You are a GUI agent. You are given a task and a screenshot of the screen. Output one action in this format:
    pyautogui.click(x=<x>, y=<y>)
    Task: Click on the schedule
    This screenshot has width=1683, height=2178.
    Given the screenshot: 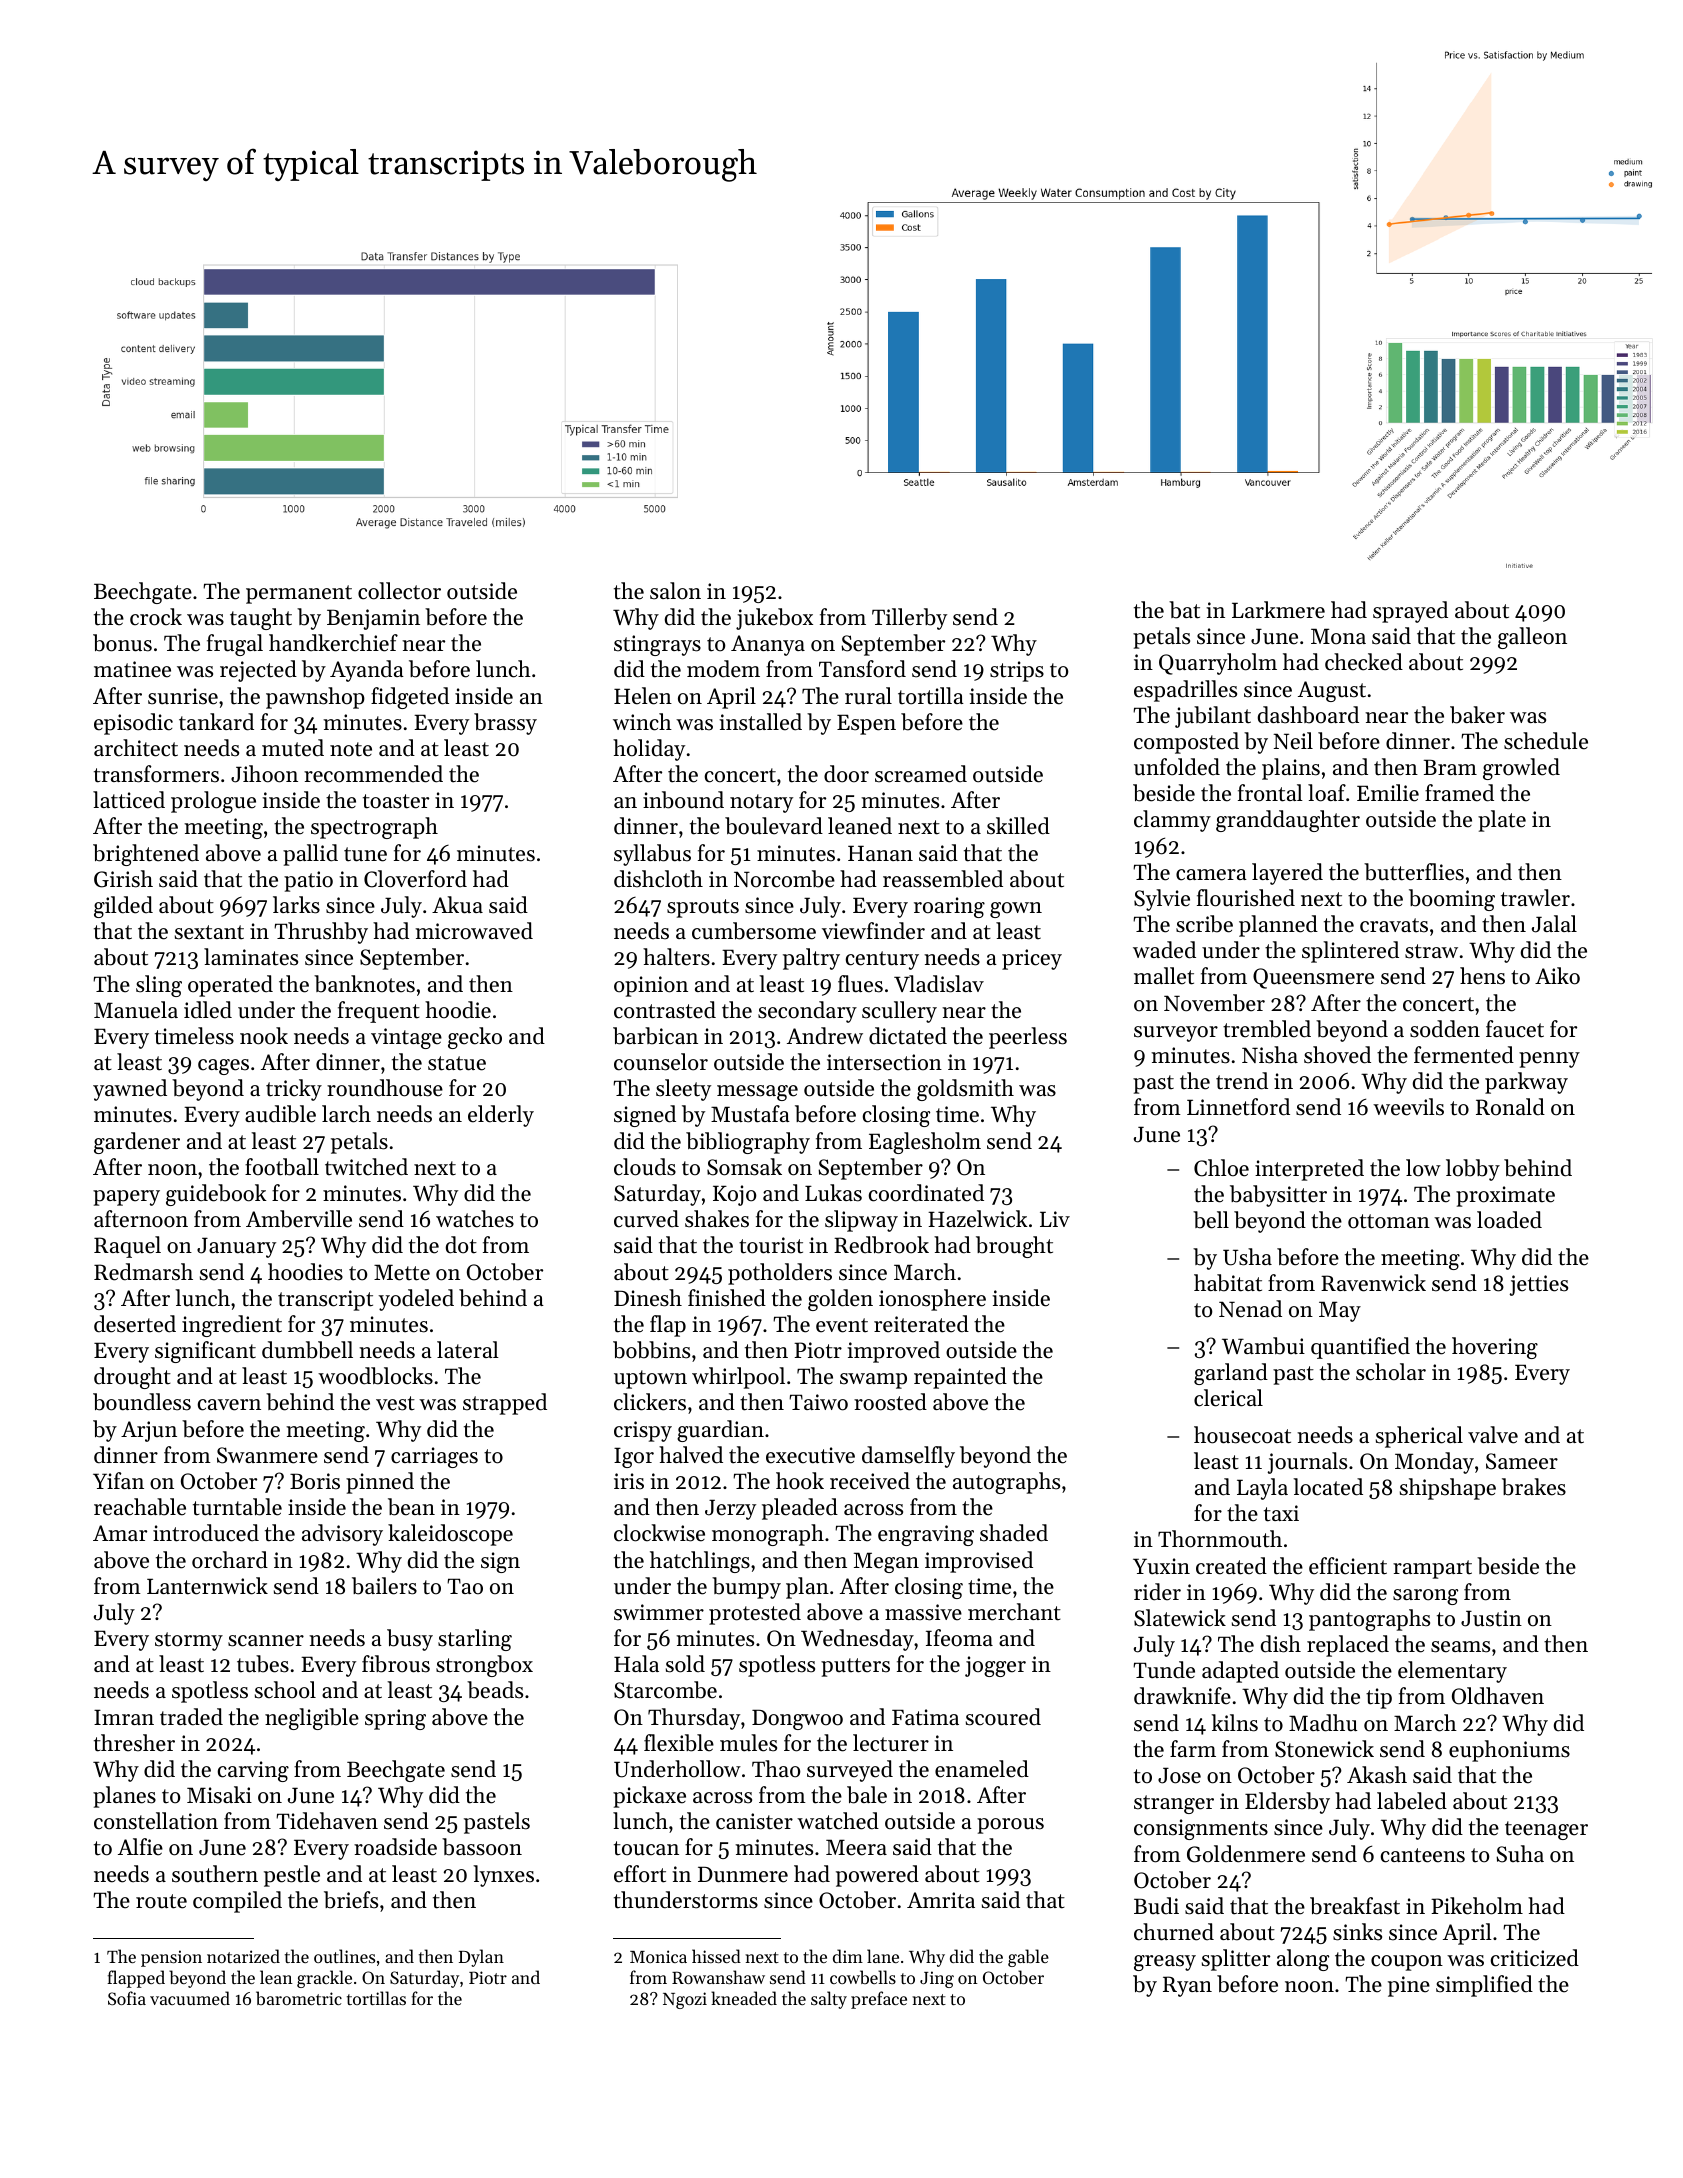 What is the action you would take?
    pyautogui.click(x=1546, y=741)
